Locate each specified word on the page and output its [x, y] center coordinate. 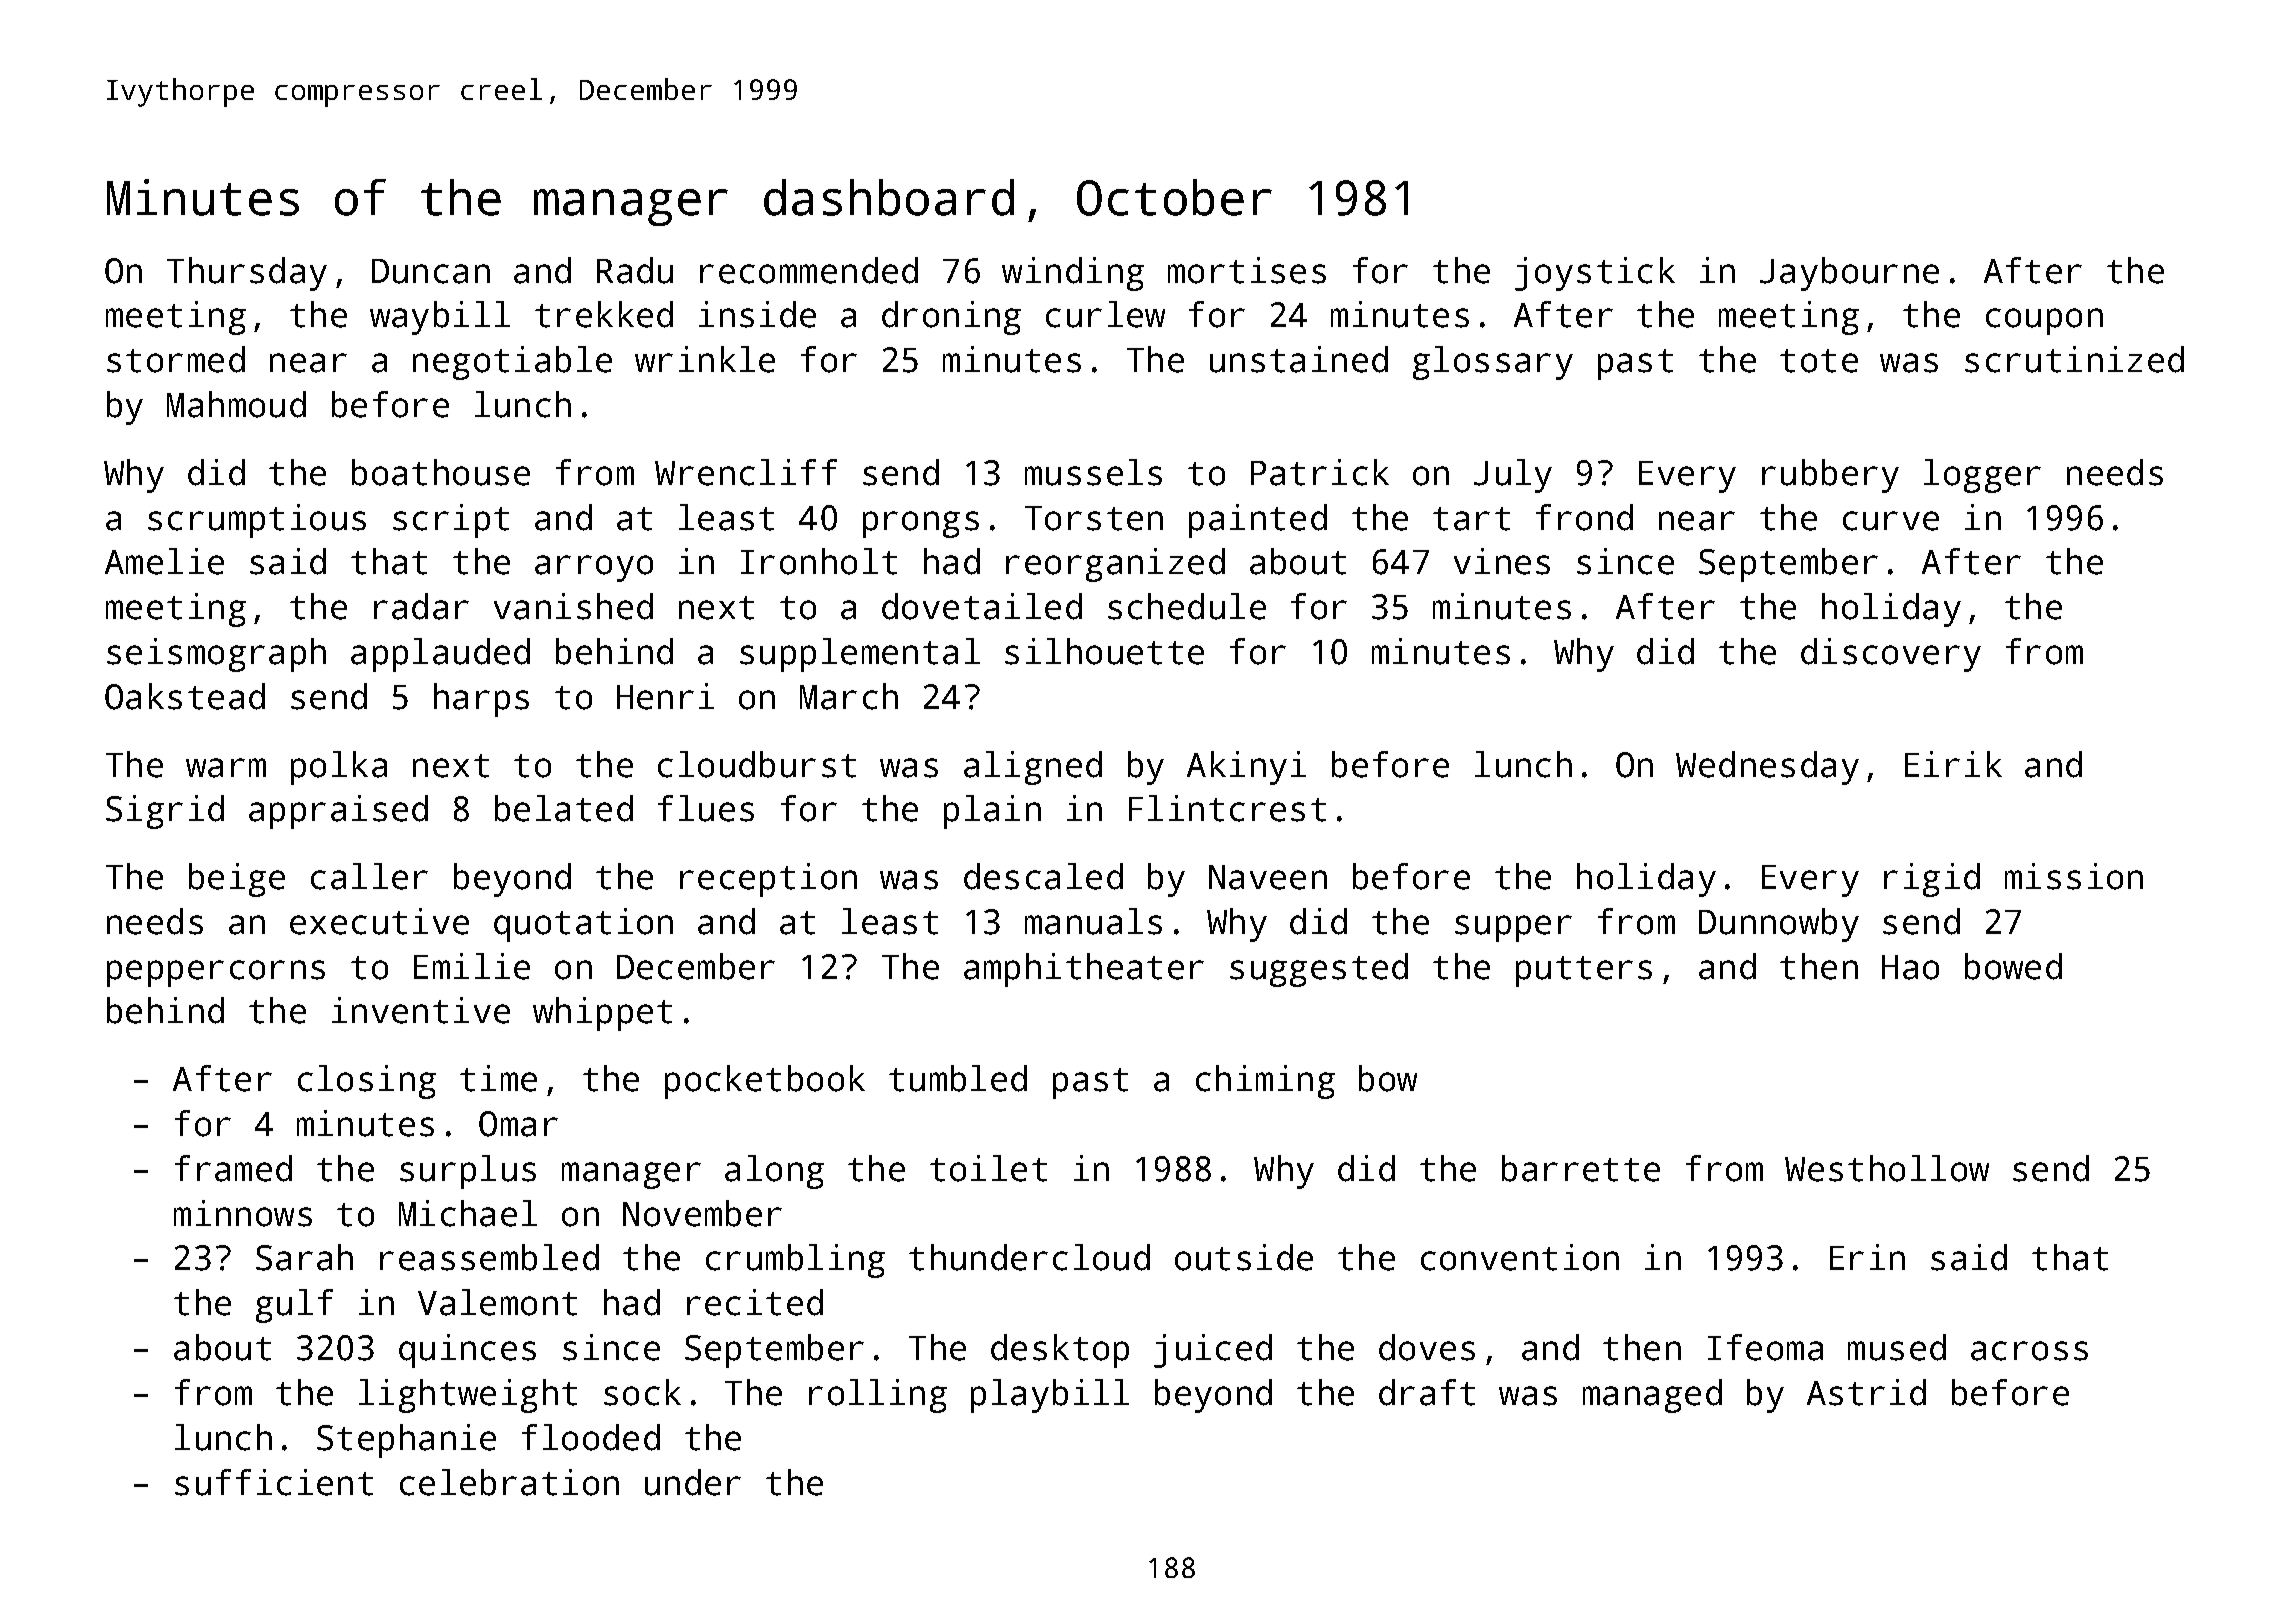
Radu [635, 270]
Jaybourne [1849, 274]
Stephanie [406, 1441]
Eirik [1953, 764]
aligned [1033, 768]
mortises [1247, 270]
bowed [2013, 966]
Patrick [1320, 472]
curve [1891, 521]
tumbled [958, 1078]
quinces [467, 1351]
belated [564, 808]
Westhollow [1887, 1168]
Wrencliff [746, 472]
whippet [602, 1014]
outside [1244, 1257]
